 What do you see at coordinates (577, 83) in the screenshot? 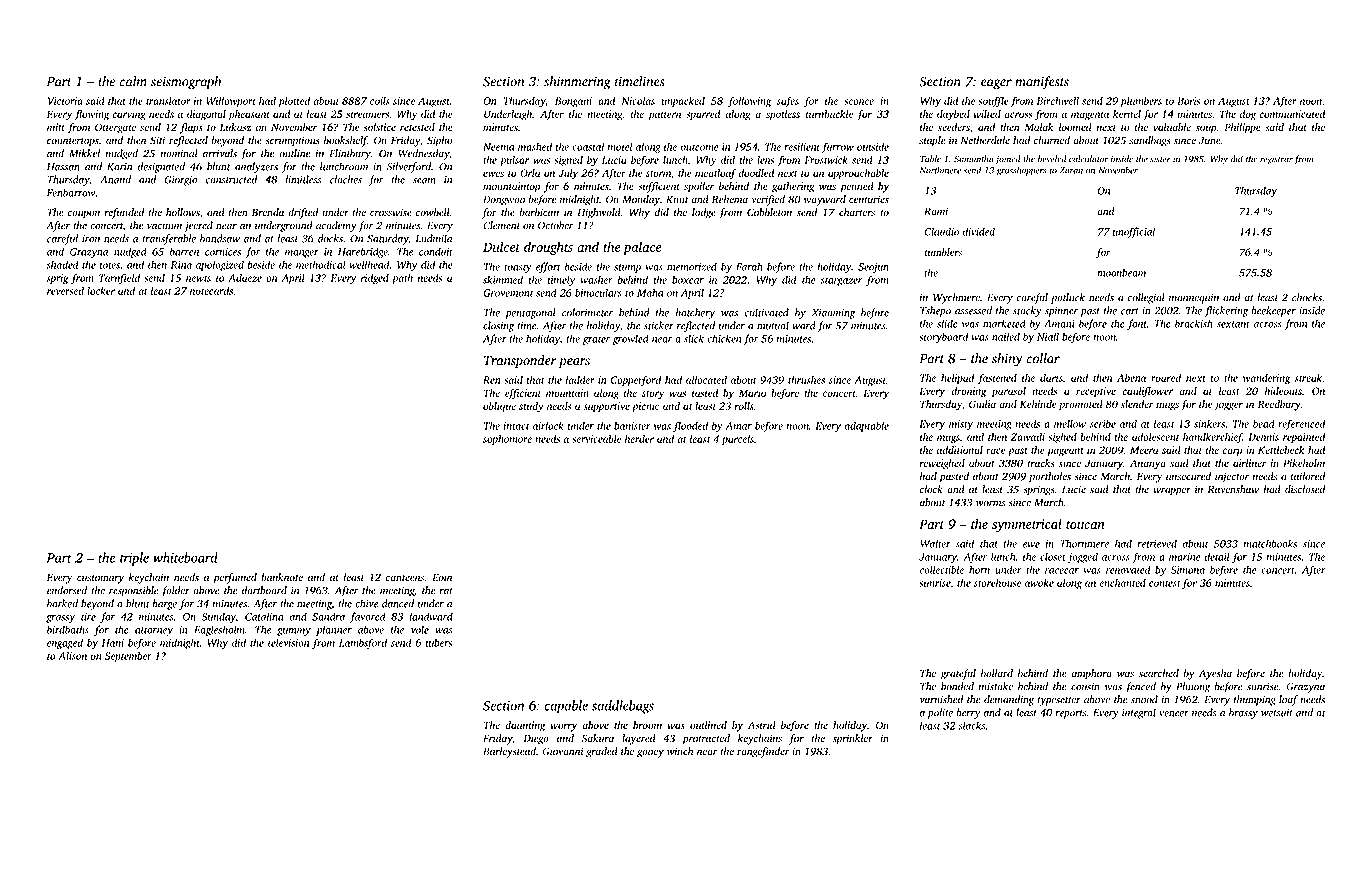
I see `shimmering` at bounding box center [577, 83].
